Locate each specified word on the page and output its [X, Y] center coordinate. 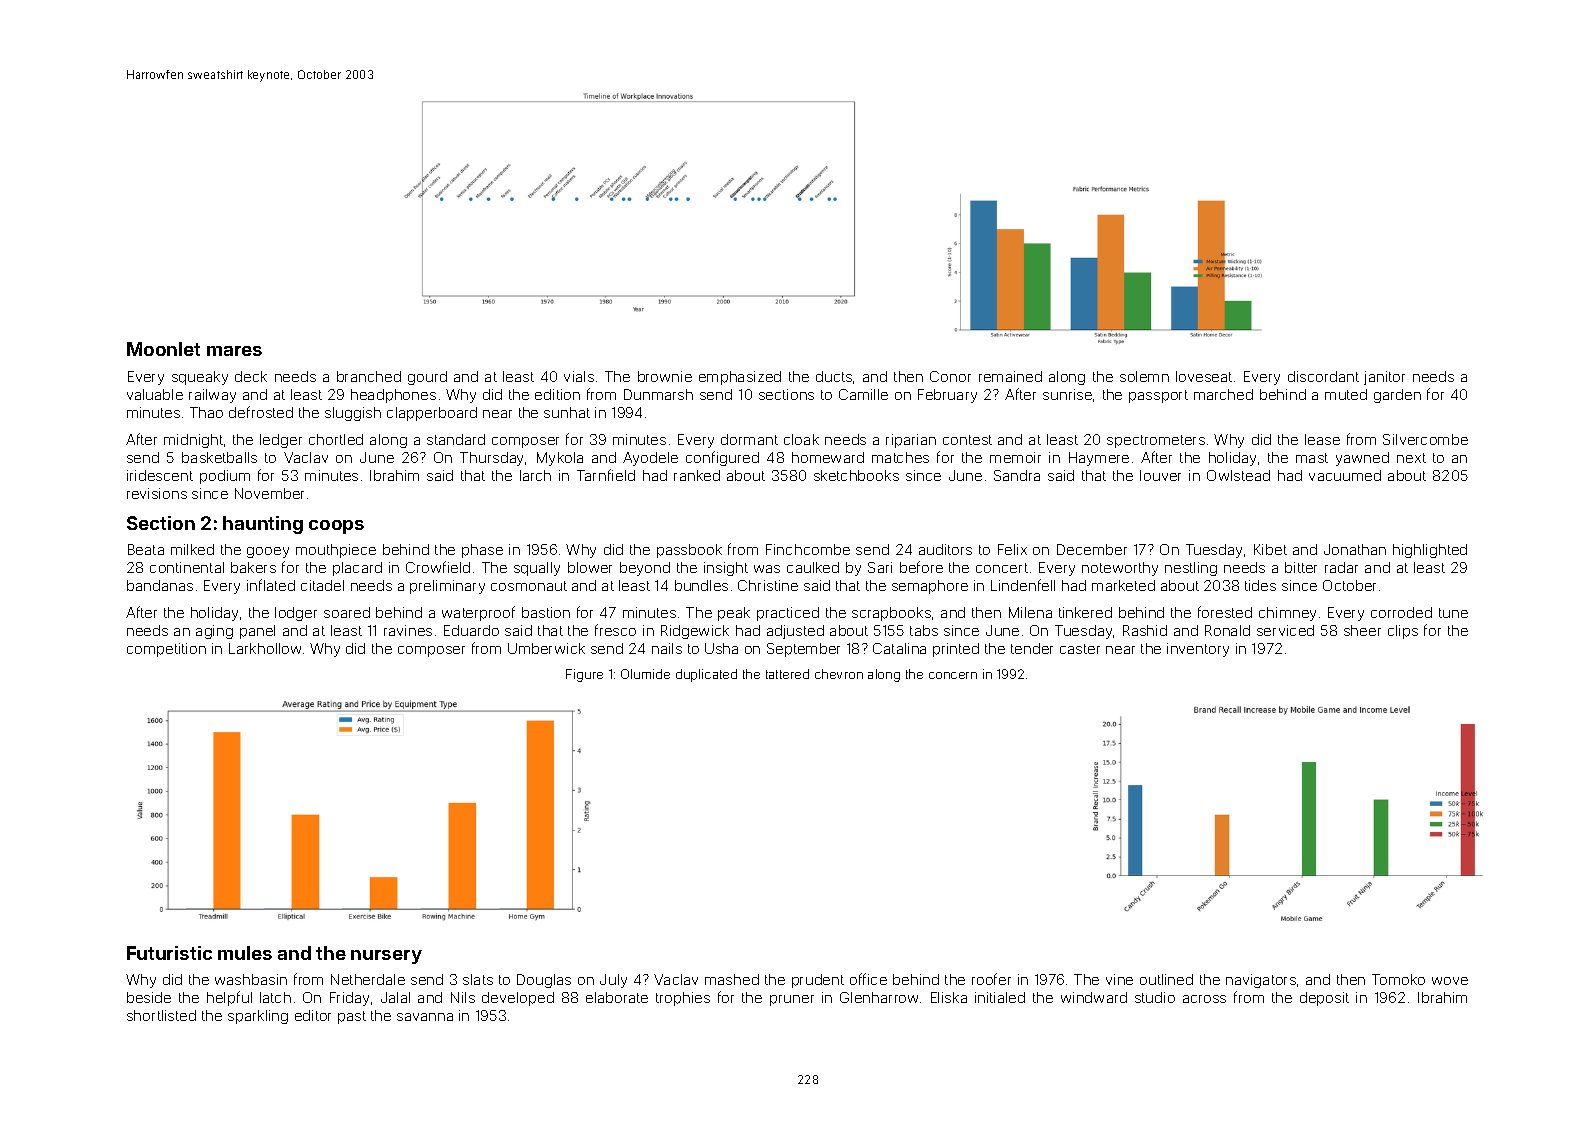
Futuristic [169, 953]
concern [953, 675]
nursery [386, 957]
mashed [732, 979]
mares [234, 351]
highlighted [1430, 551]
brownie [665, 376]
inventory [1198, 650]
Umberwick [546, 648]
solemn [1144, 376]
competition [166, 650]
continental [187, 567]
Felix [1012, 549]
